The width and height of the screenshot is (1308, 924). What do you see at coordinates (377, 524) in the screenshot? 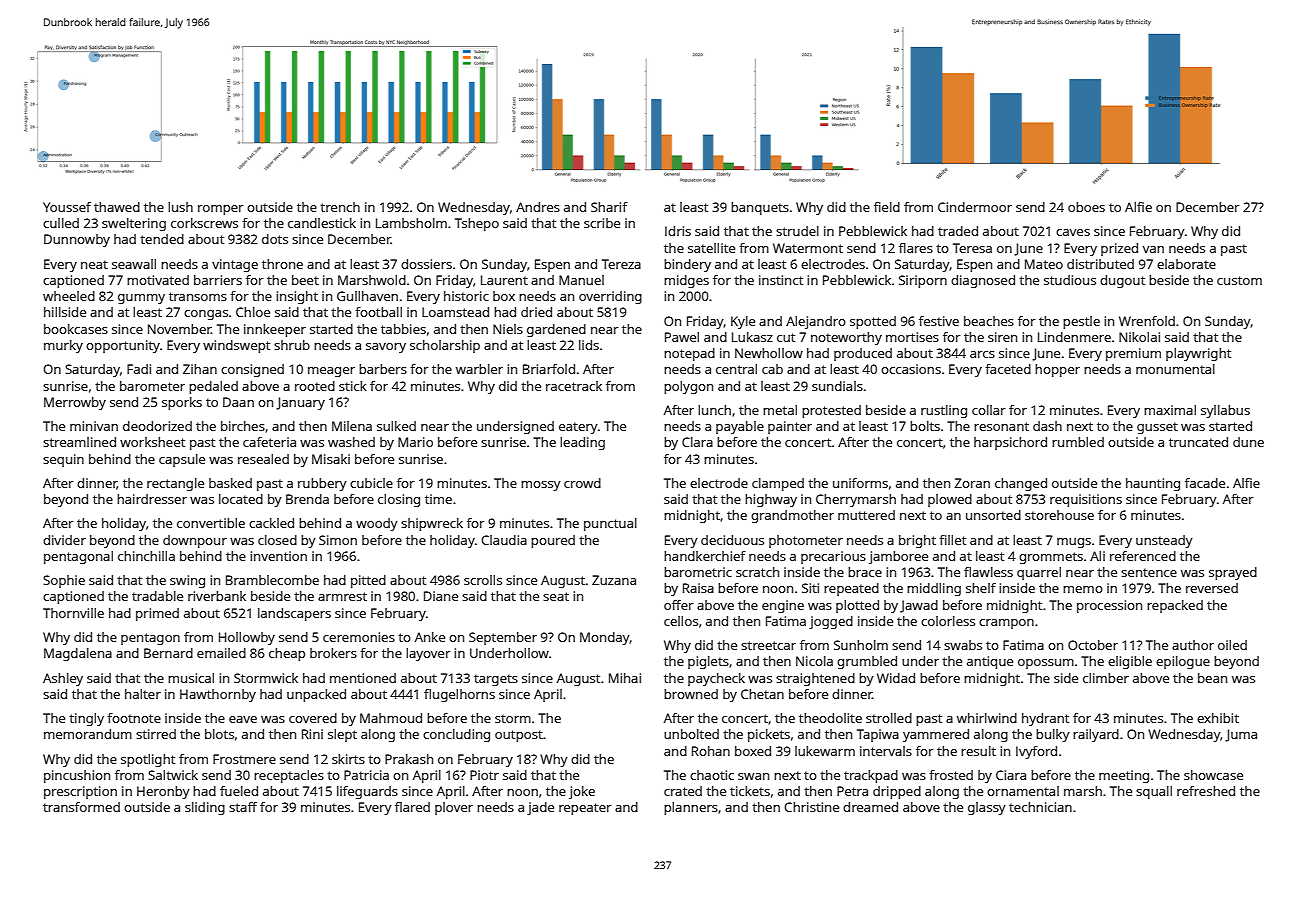
I see `woody` at bounding box center [377, 524].
